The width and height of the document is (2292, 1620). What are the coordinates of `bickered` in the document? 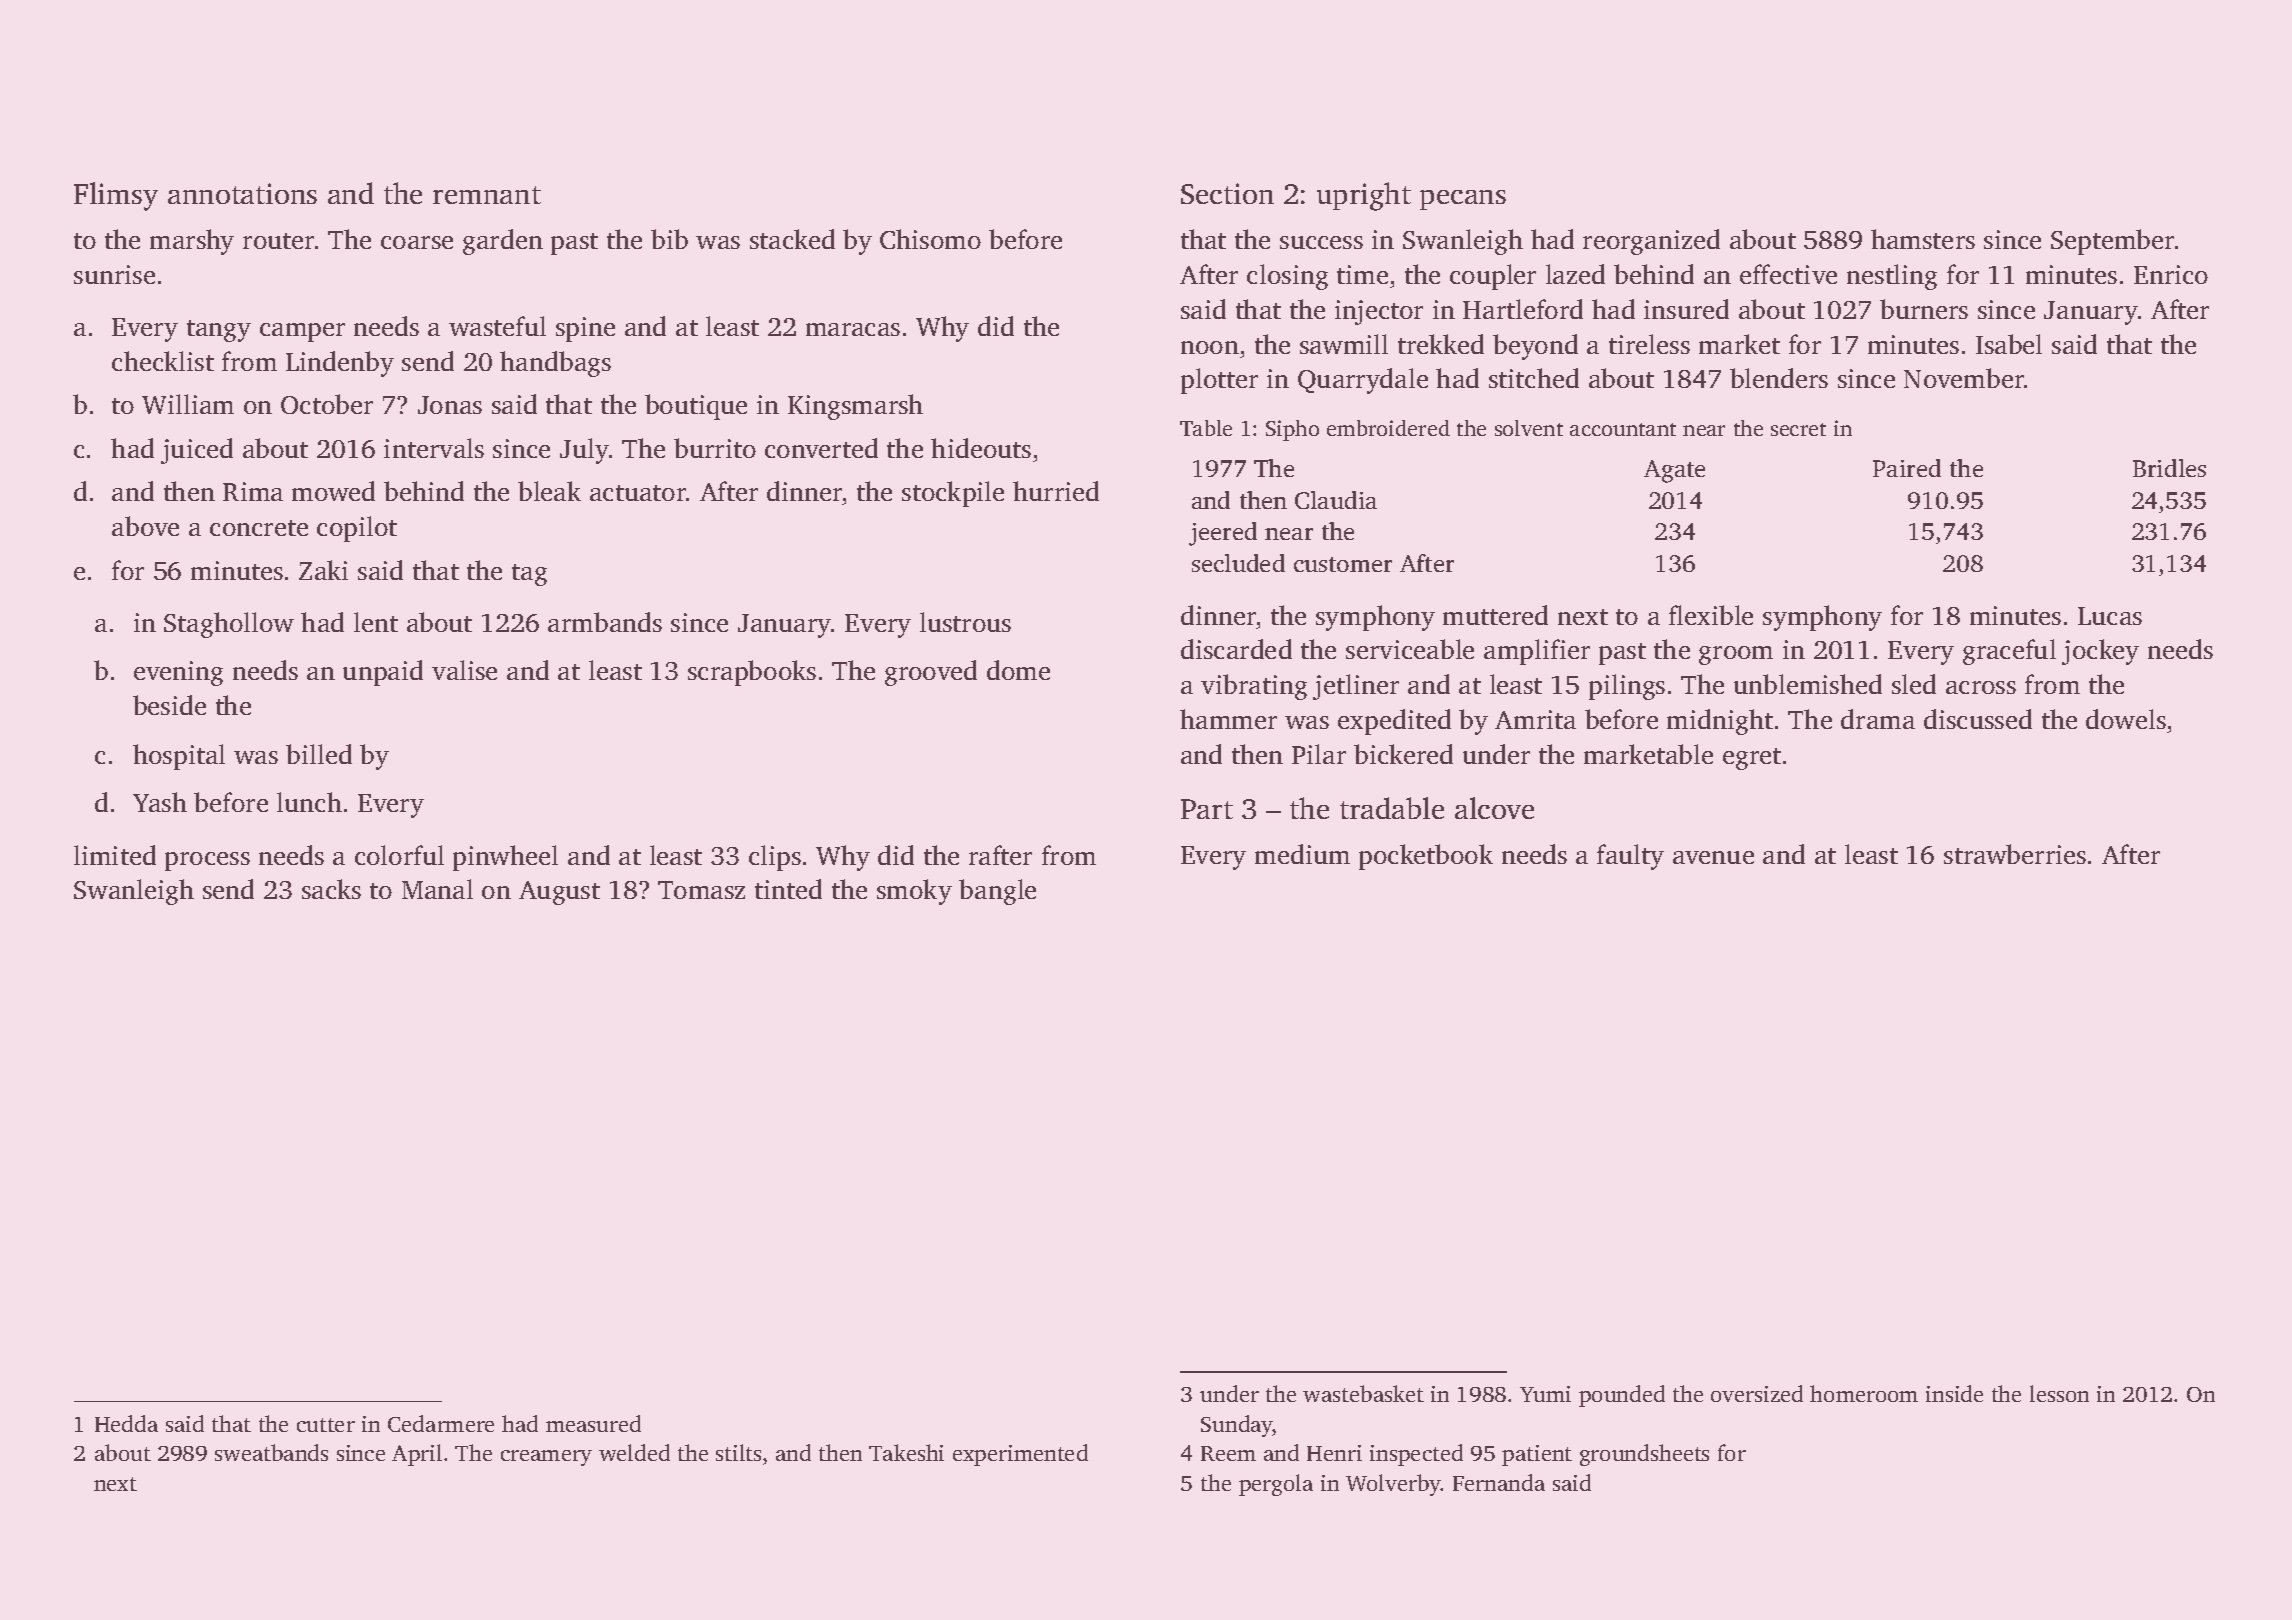 It's located at (1403, 754).
